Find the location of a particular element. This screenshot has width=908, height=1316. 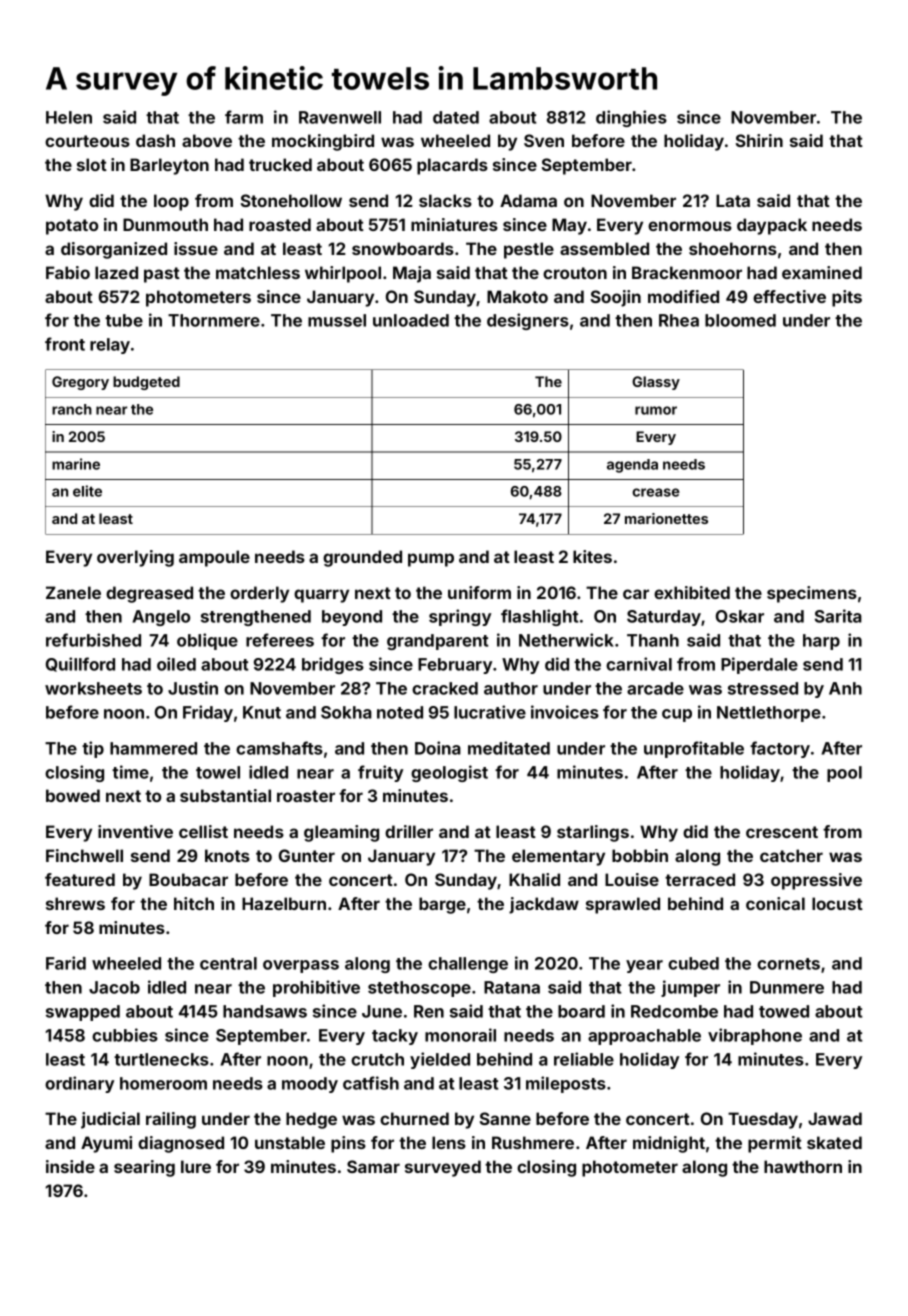

unprofitable is located at coordinates (694, 749).
